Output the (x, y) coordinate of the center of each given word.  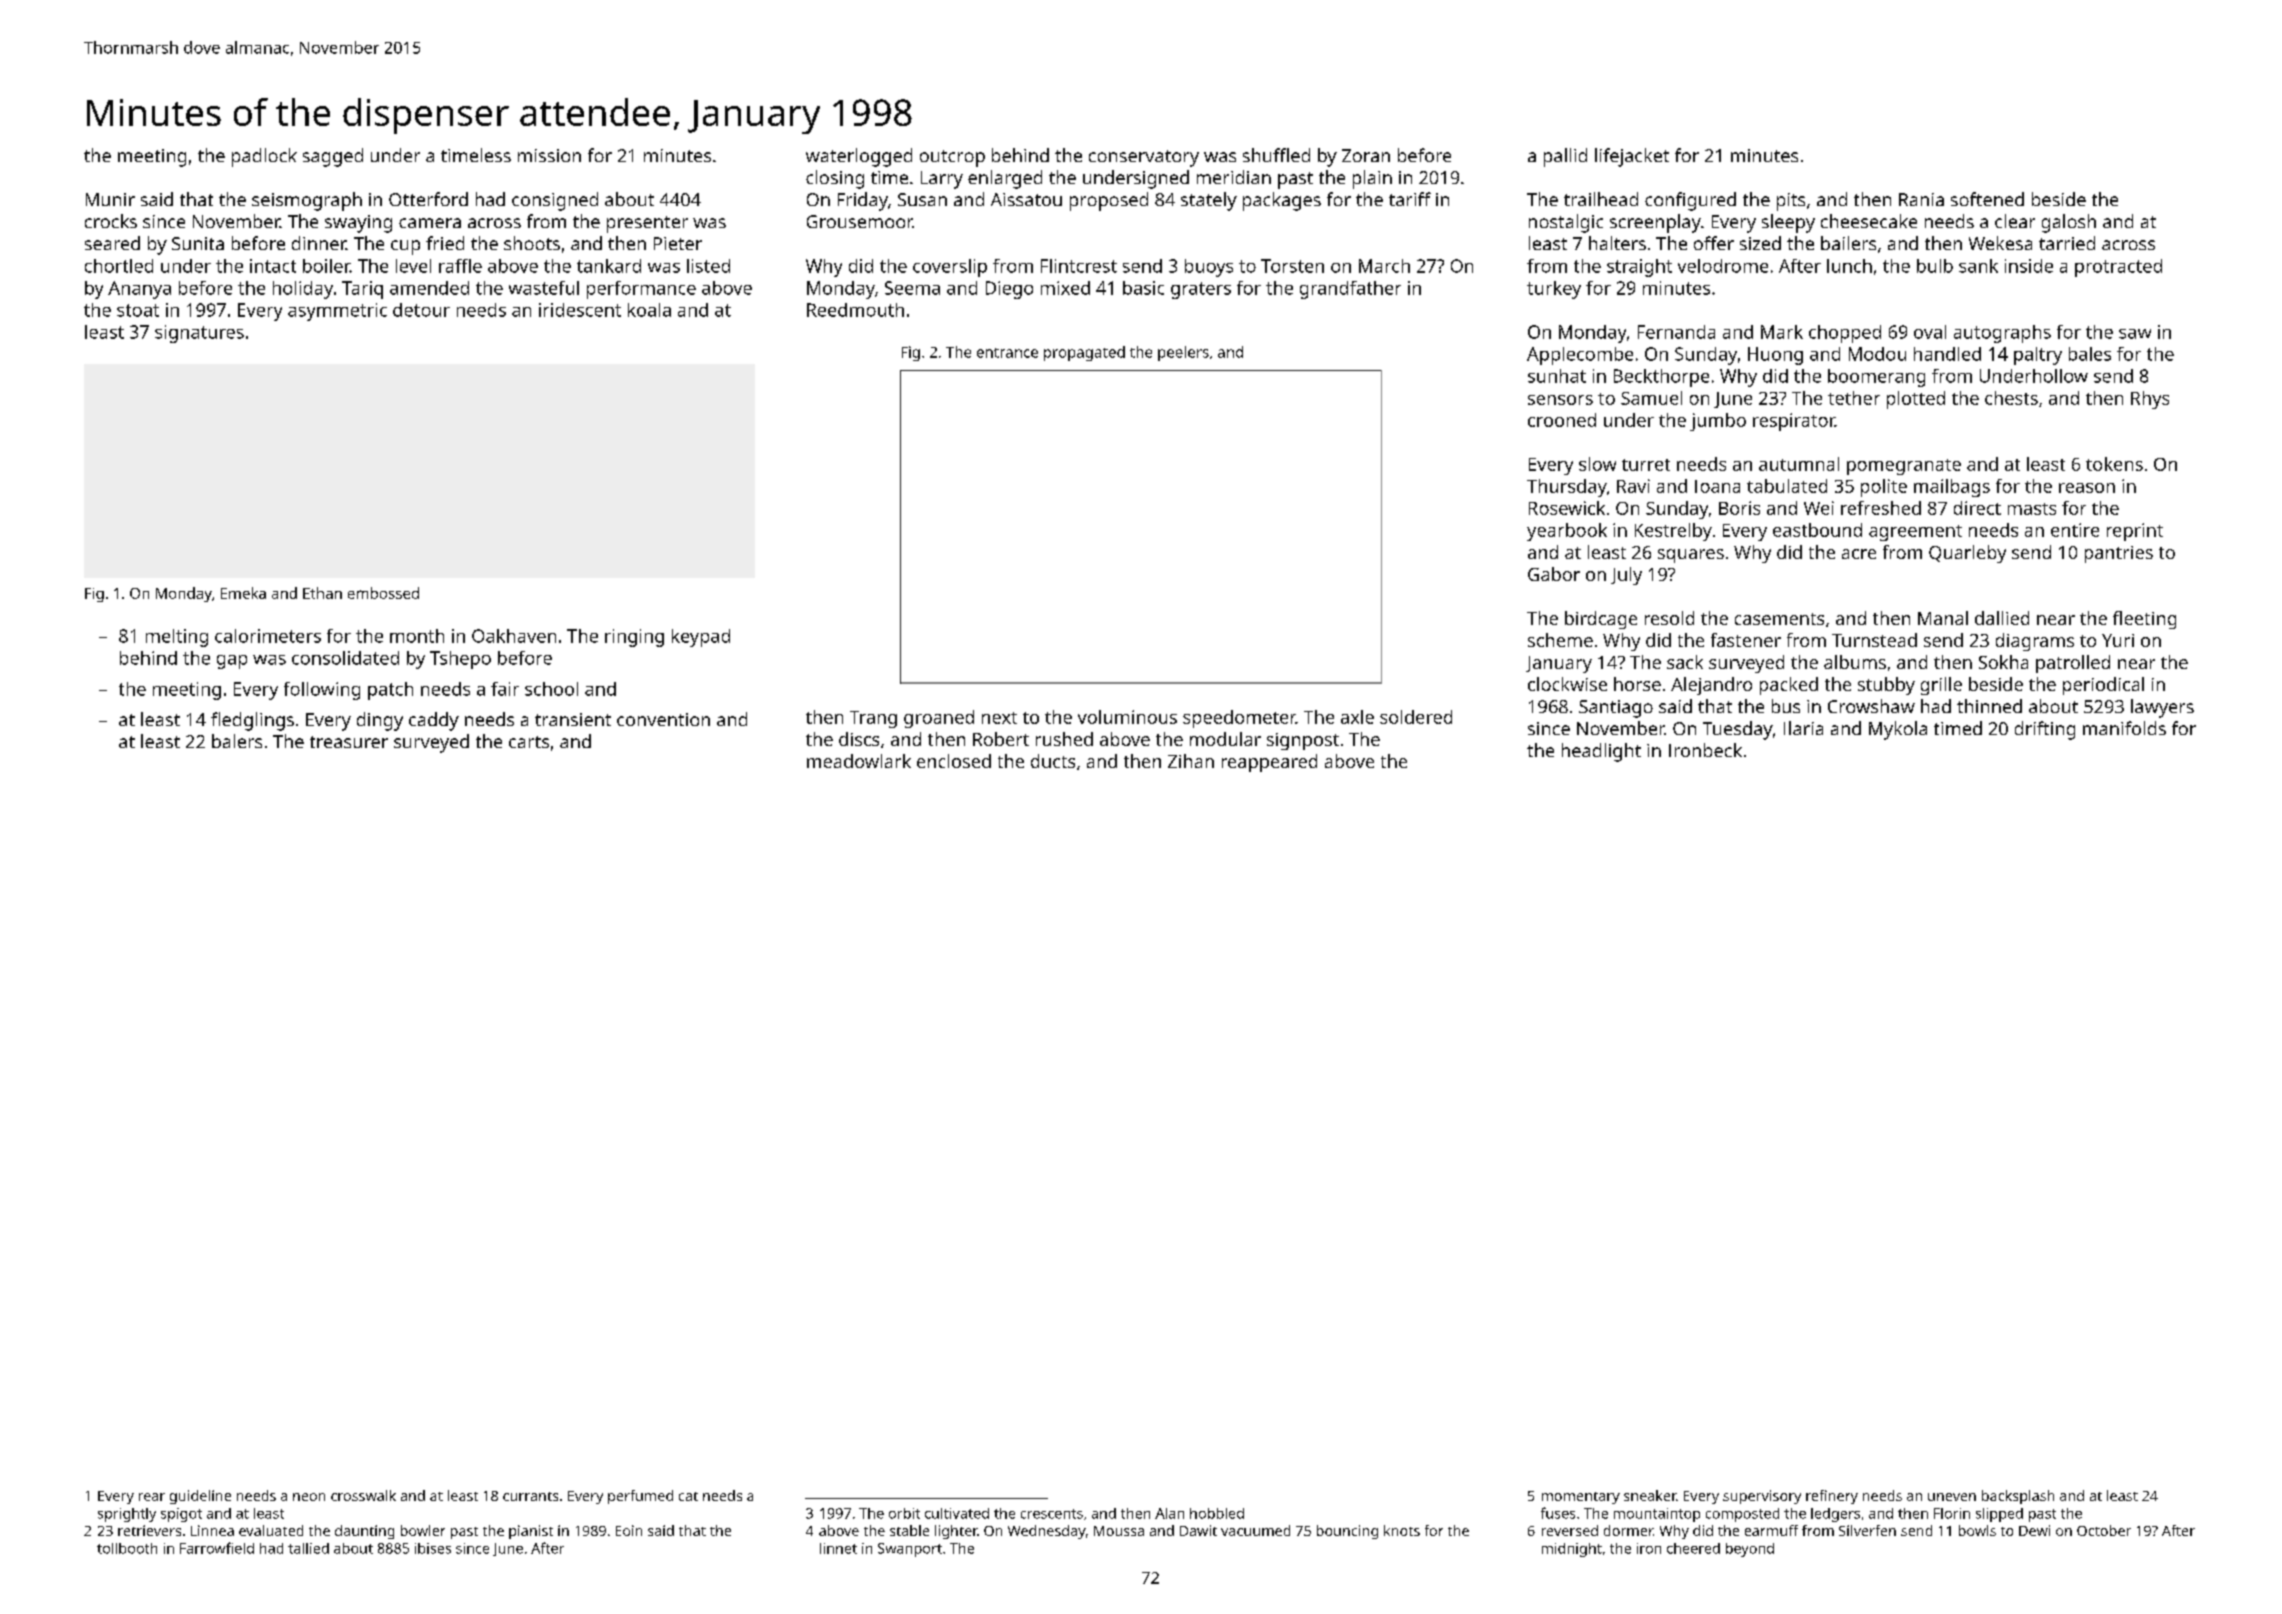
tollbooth (127, 1548)
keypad (701, 638)
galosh (2069, 223)
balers (237, 741)
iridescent (580, 310)
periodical (2103, 686)
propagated (1084, 353)
